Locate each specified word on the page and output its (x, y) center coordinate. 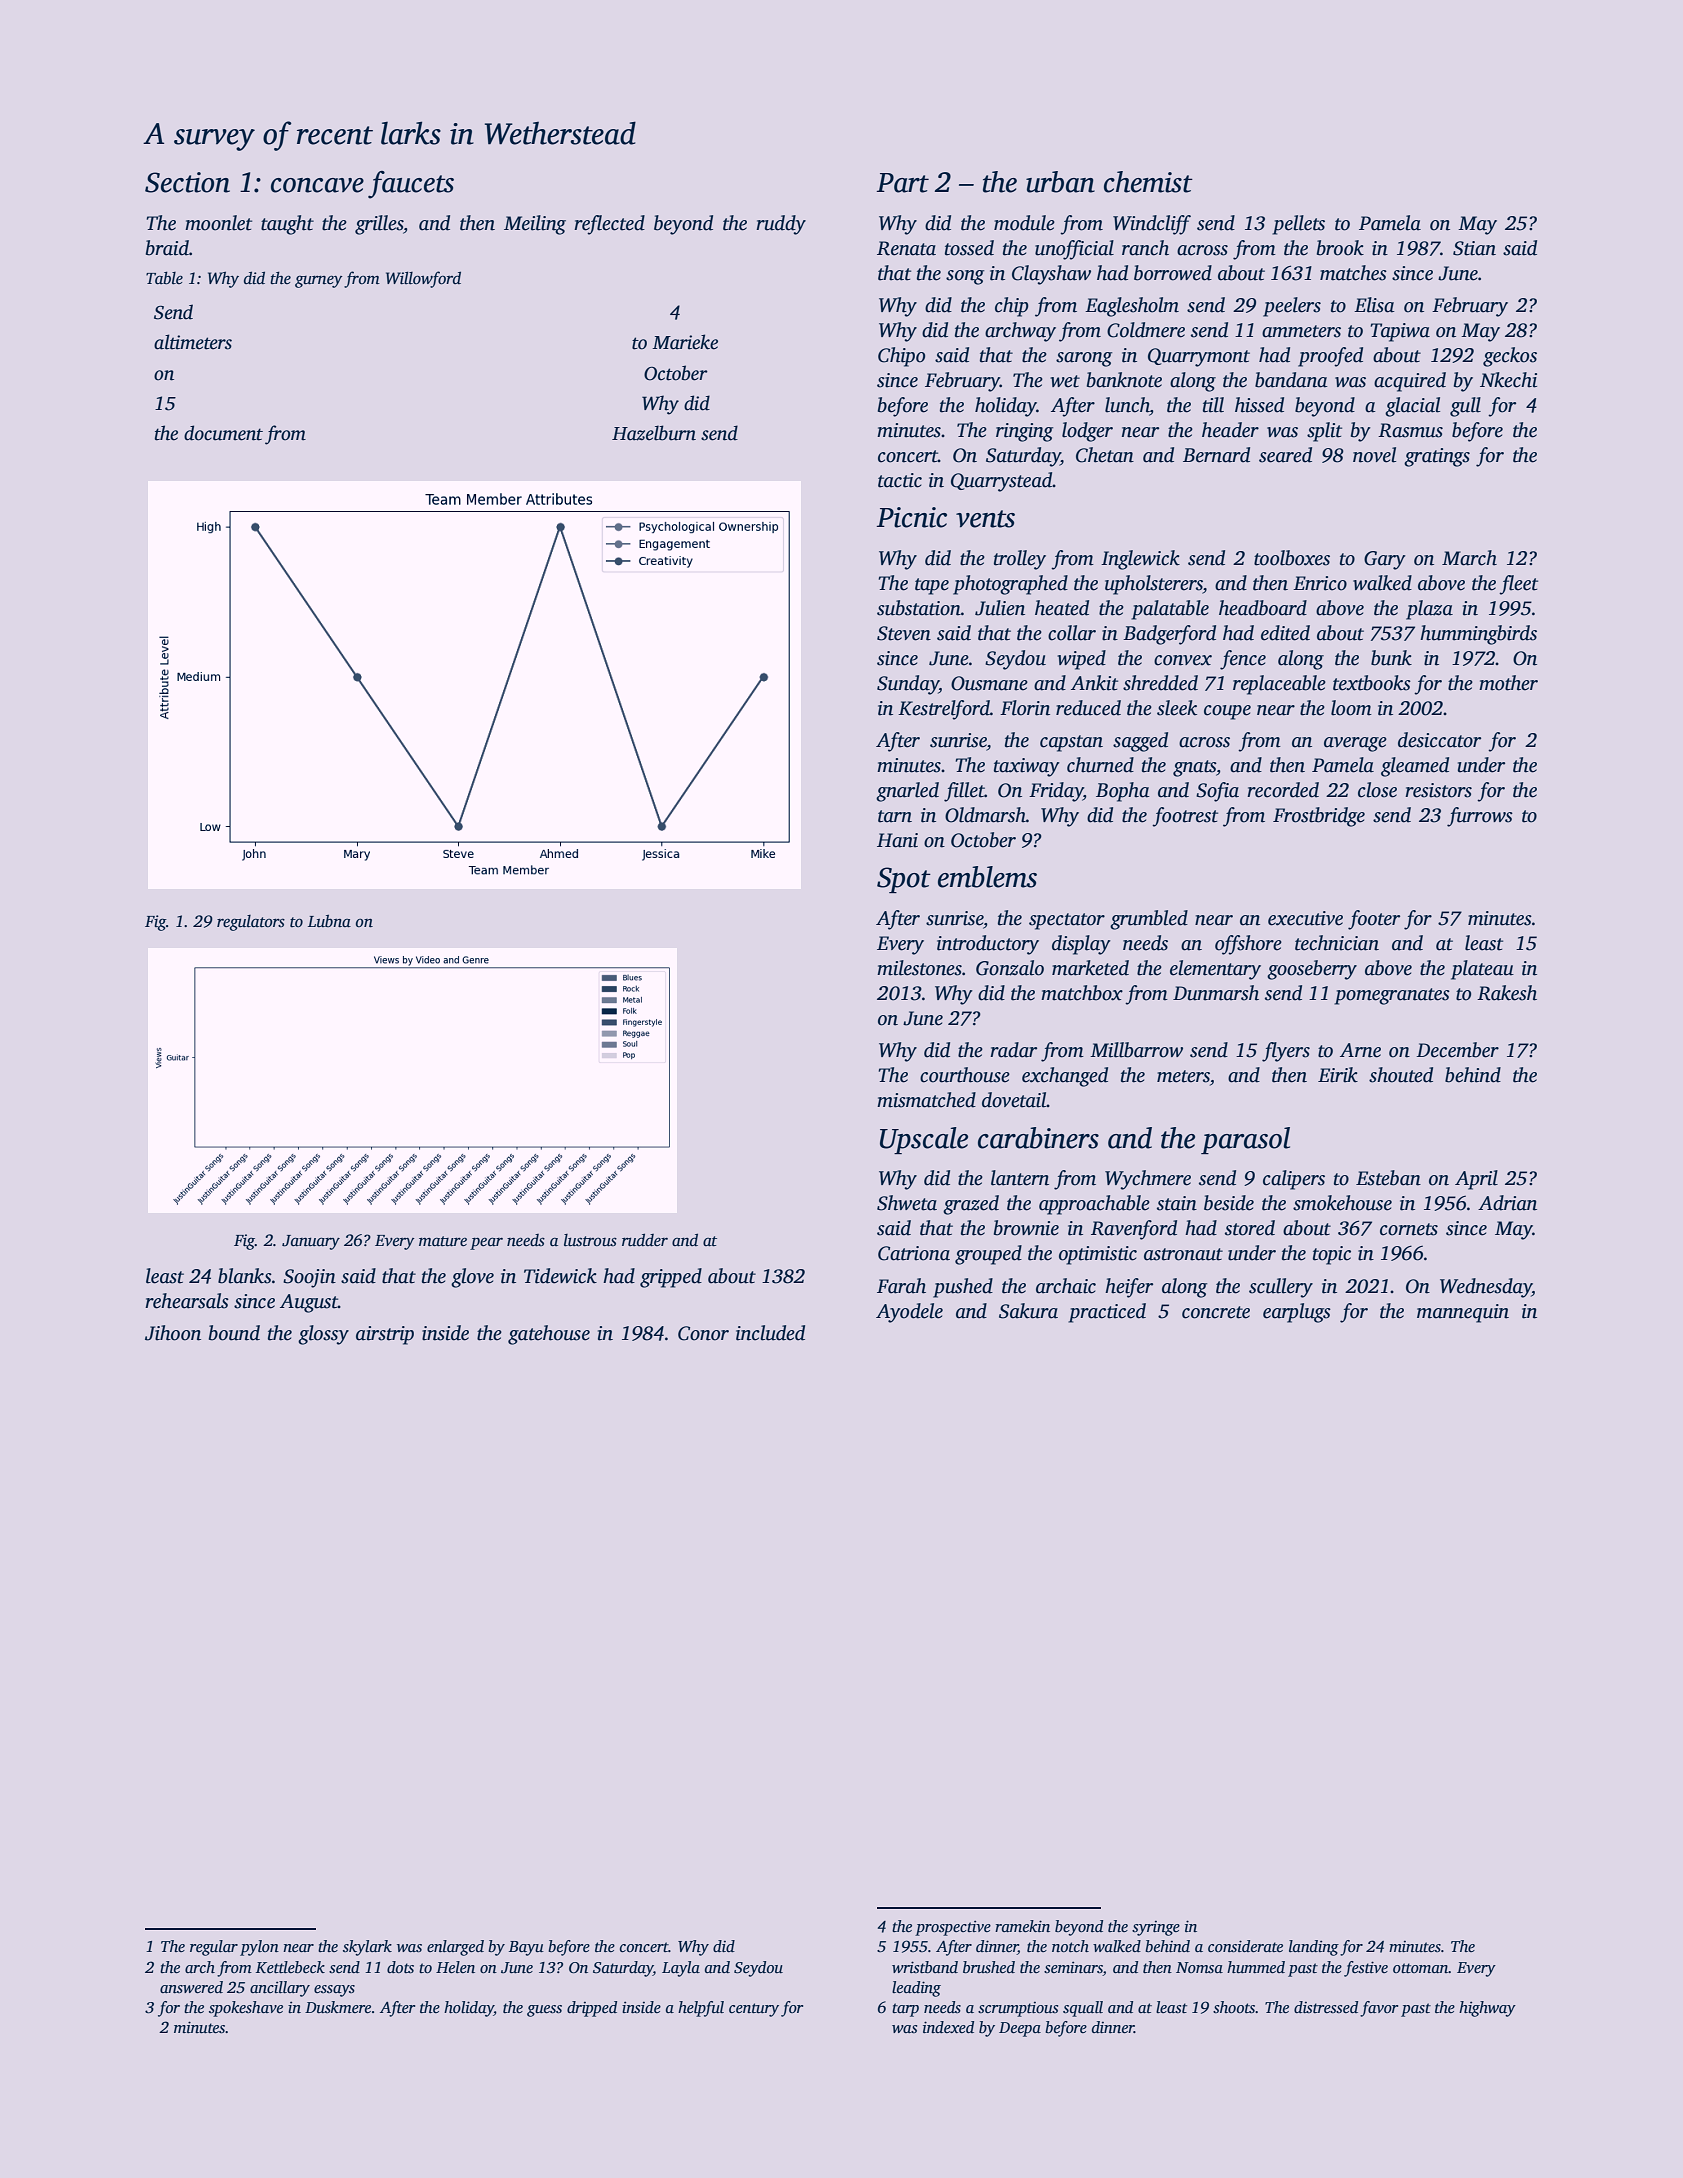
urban (1060, 182)
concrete (1216, 1312)
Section (187, 182)
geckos (1510, 357)
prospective (953, 1928)
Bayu (526, 1948)
